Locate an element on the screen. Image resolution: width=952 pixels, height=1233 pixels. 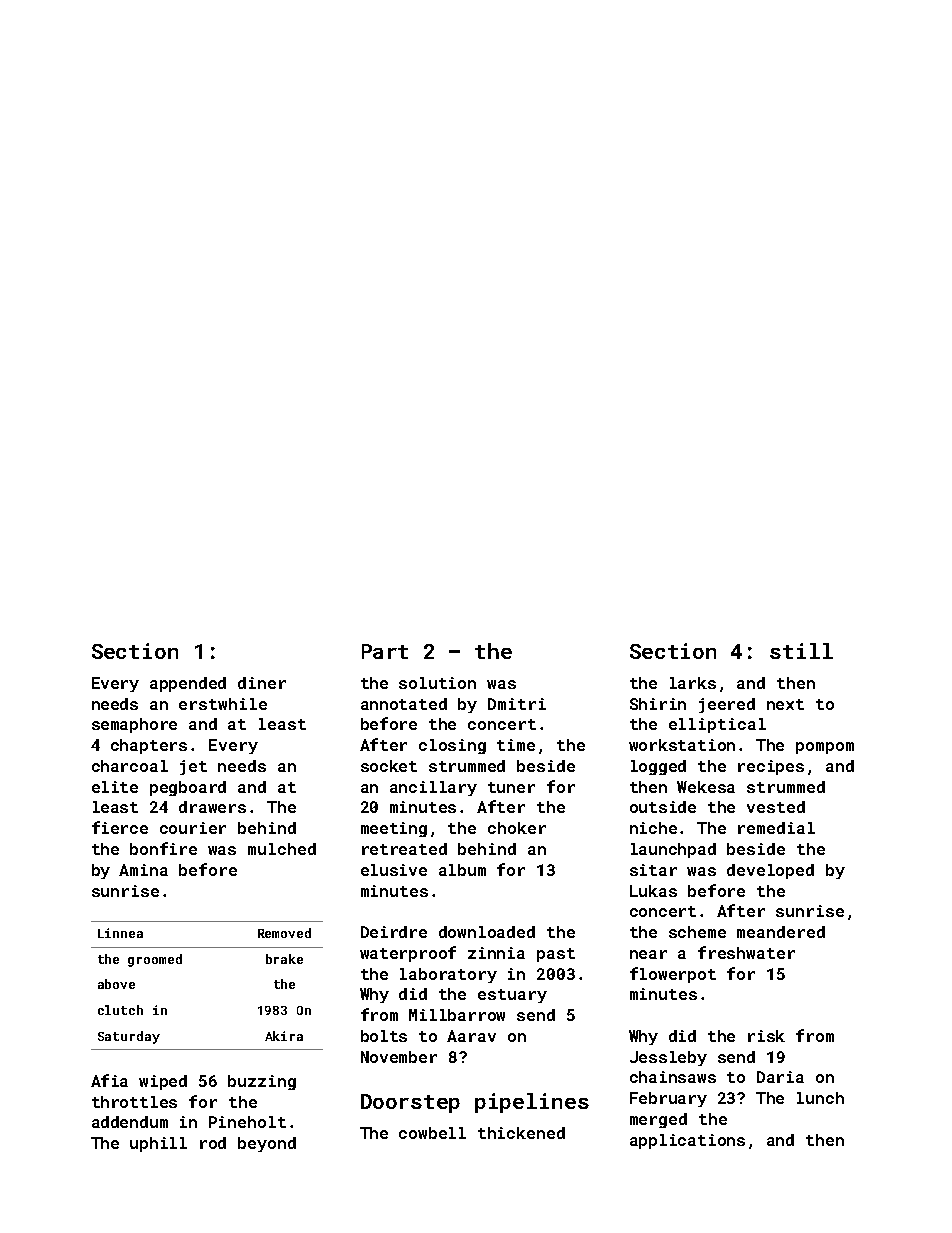
solution is located at coordinates (437, 683).
